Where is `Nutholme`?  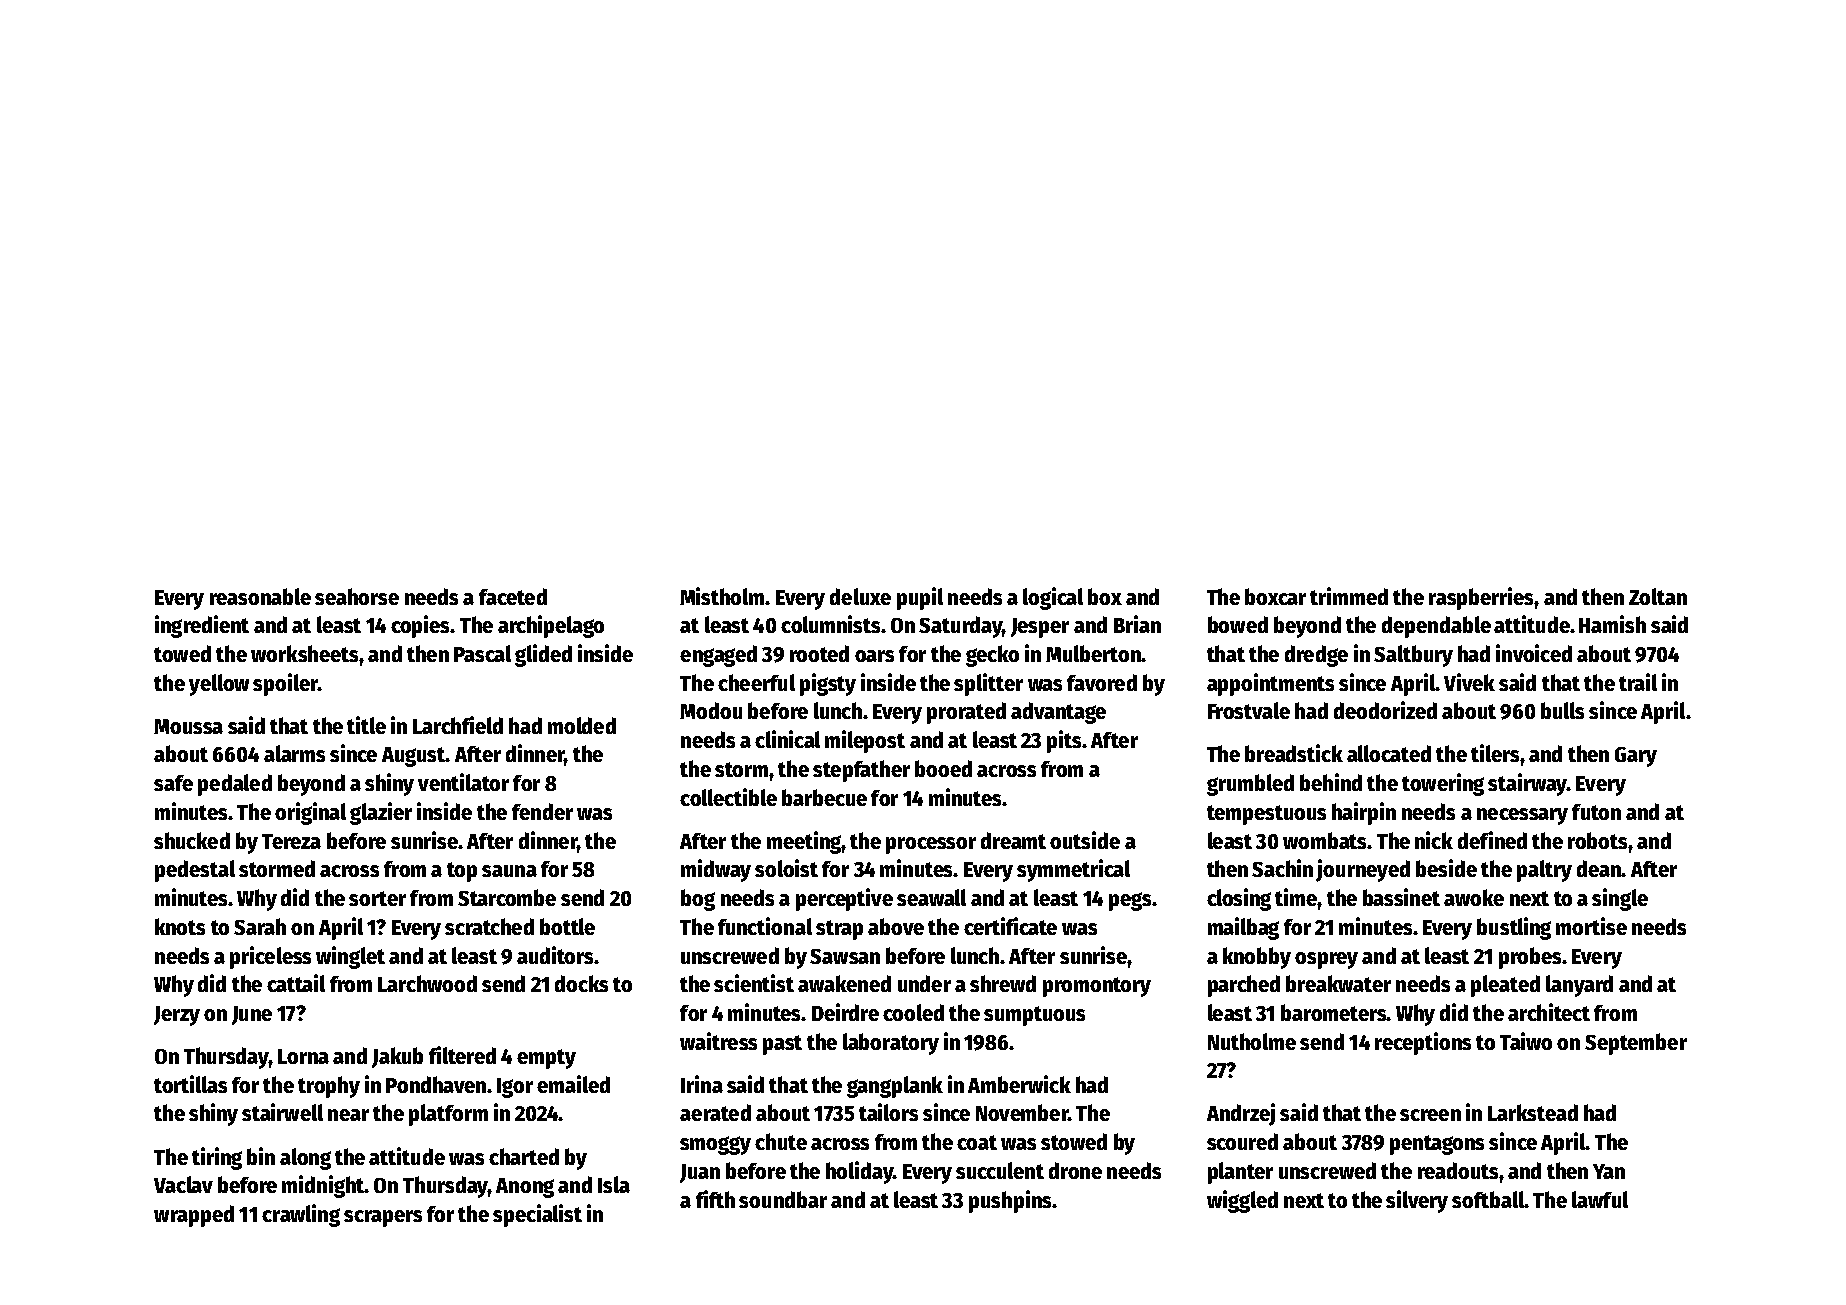 Nutholme is located at coordinates (1252, 1041).
